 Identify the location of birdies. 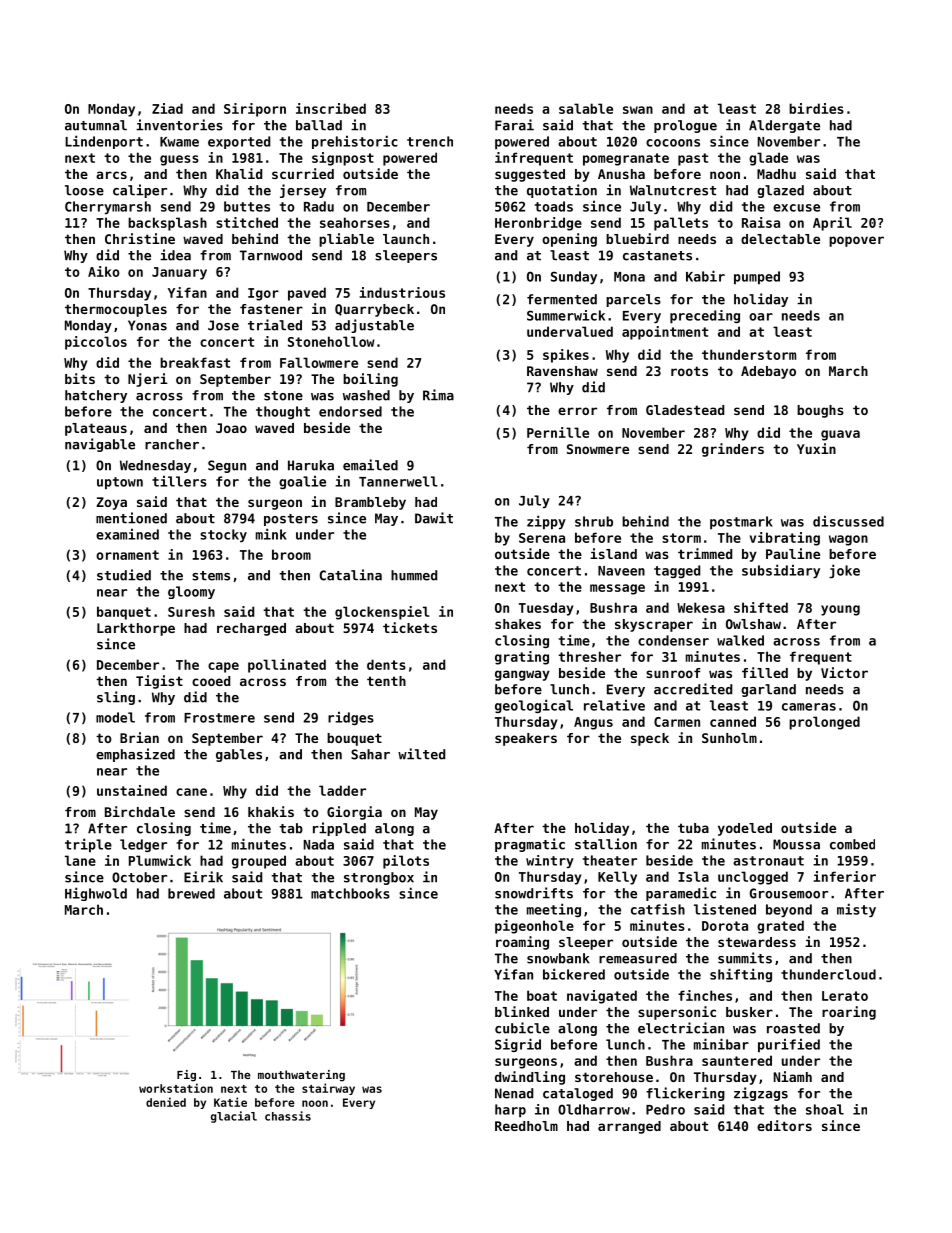
(816, 108).
